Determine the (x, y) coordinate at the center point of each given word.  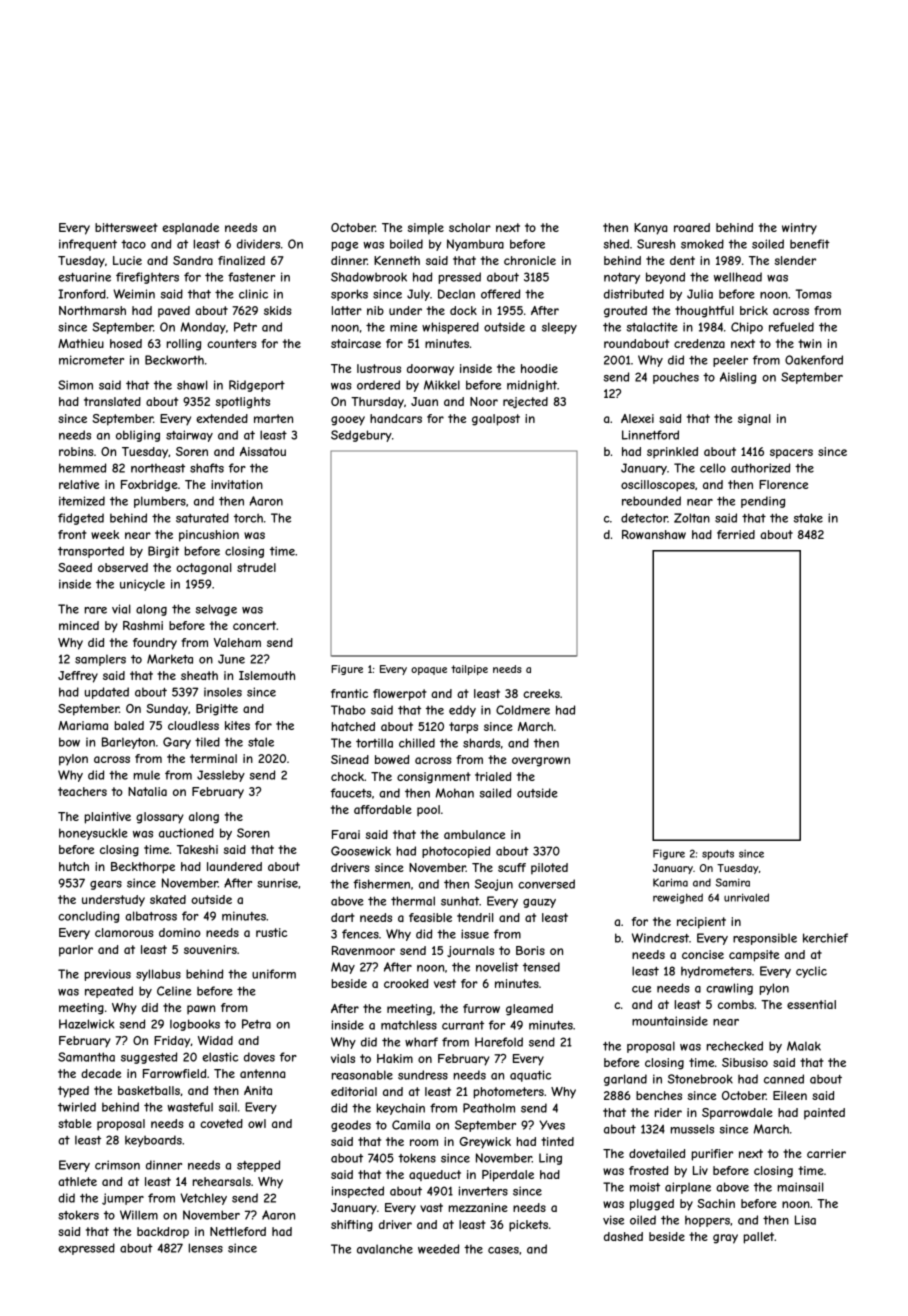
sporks (349, 295)
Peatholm (489, 1108)
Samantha (86, 1057)
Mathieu (81, 343)
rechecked (735, 1046)
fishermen (381, 884)
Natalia (147, 791)
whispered (450, 328)
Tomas (813, 294)
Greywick (485, 1143)
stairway (189, 436)
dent (682, 260)
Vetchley (203, 1199)
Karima (670, 882)
